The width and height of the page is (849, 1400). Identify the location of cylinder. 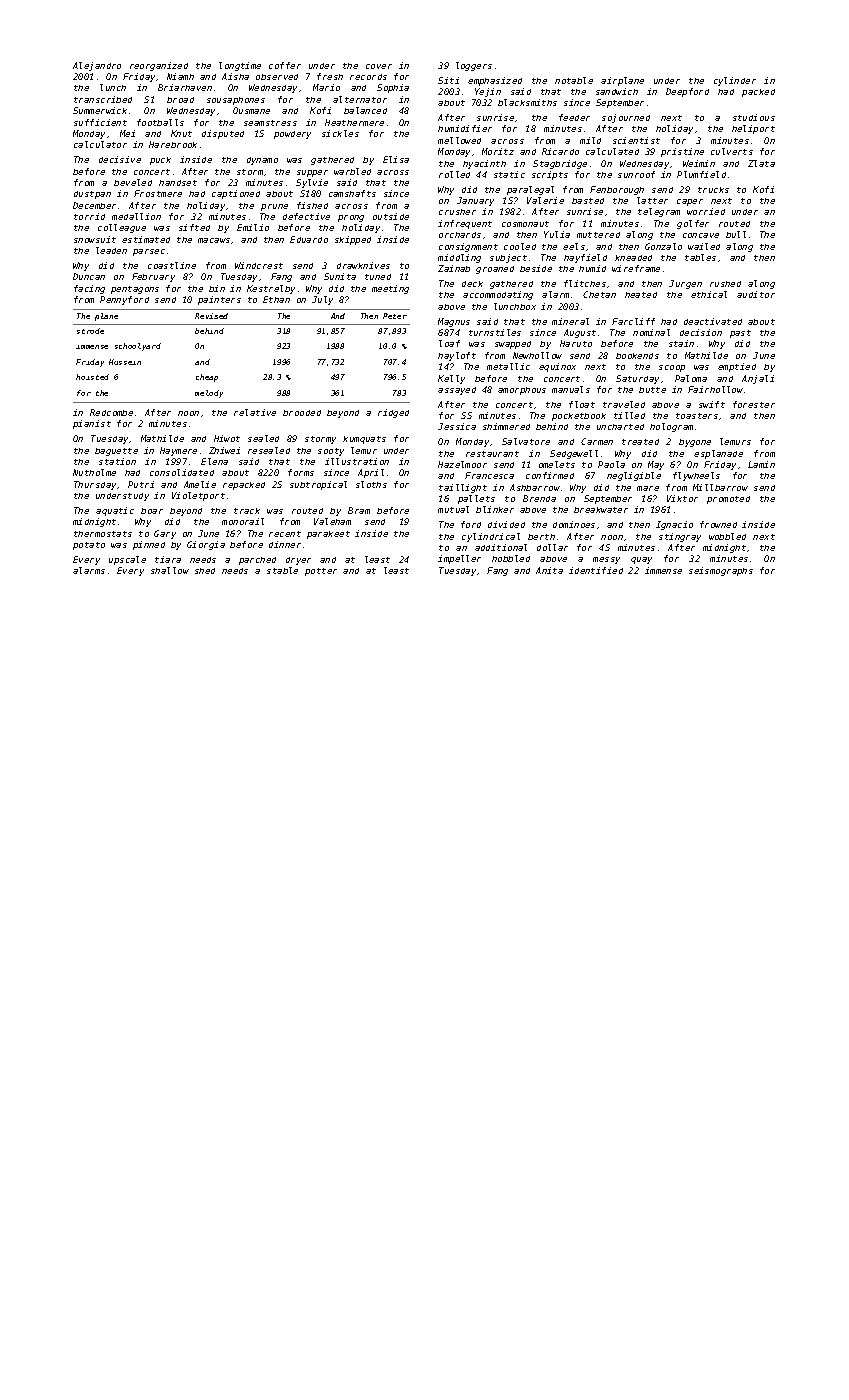
(735, 81).
